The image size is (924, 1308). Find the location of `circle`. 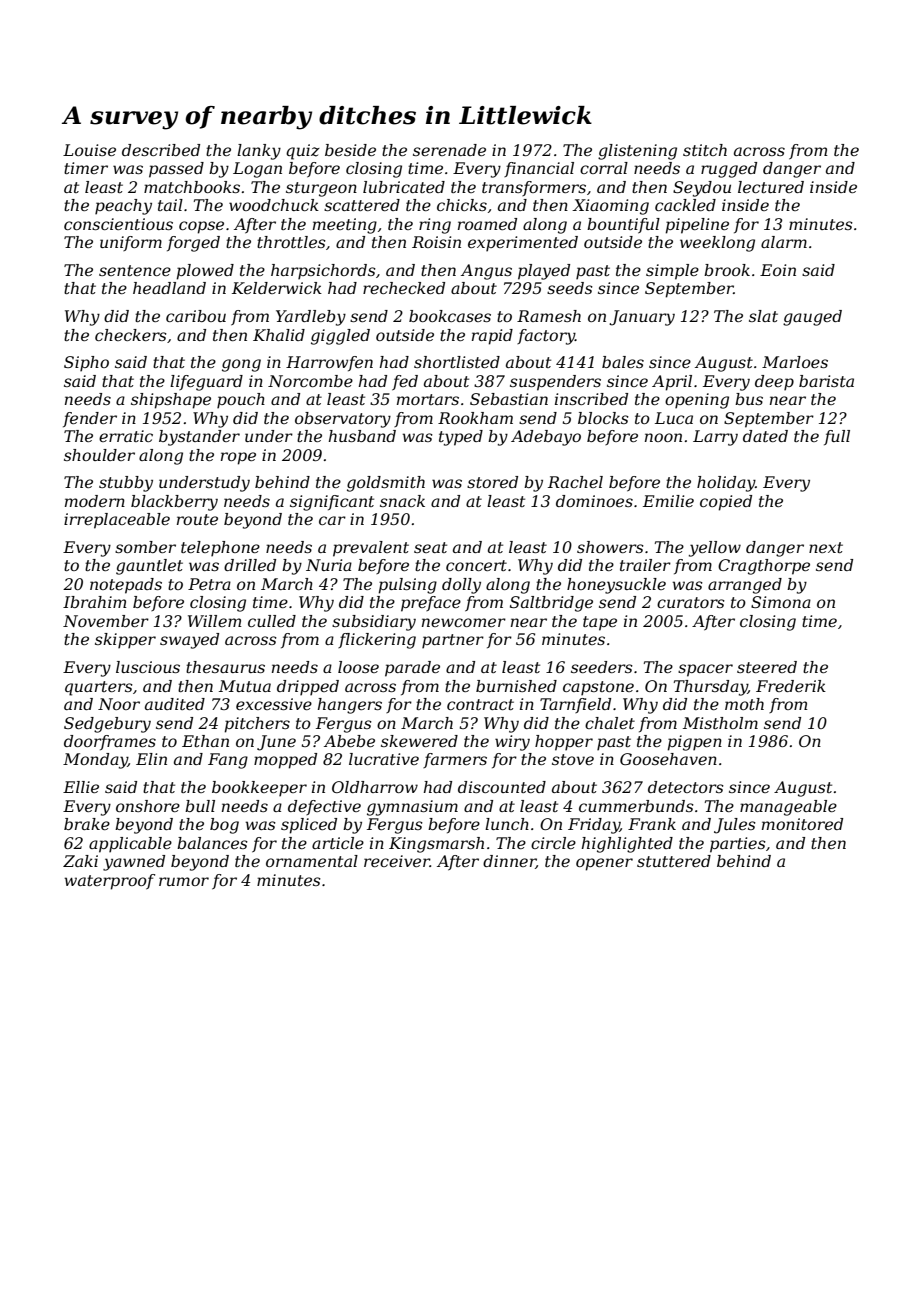

circle is located at coordinates (553, 843).
